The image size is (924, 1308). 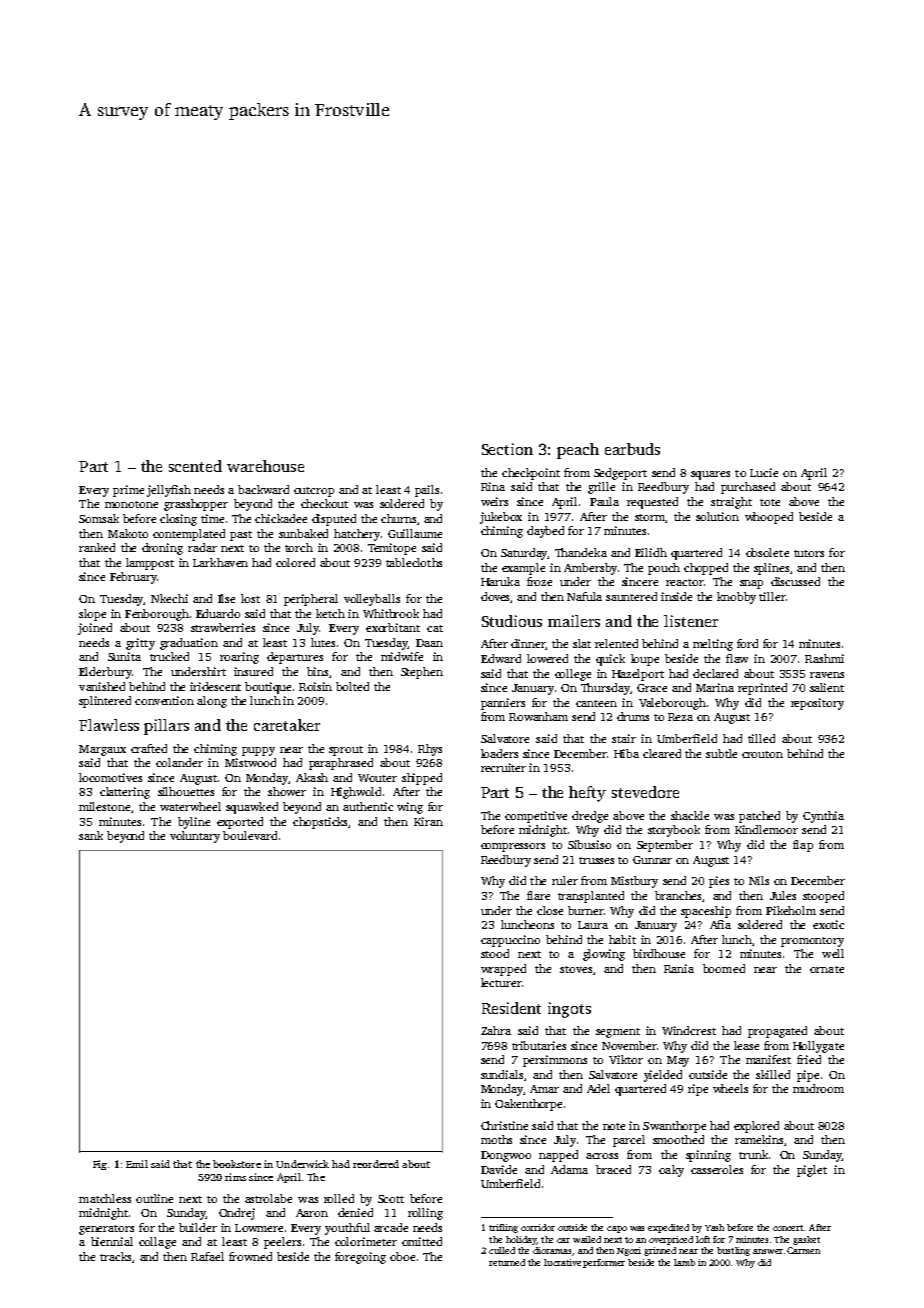 What do you see at coordinates (823, 897) in the screenshot?
I see `stooped` at bounding box center [823, 897].
